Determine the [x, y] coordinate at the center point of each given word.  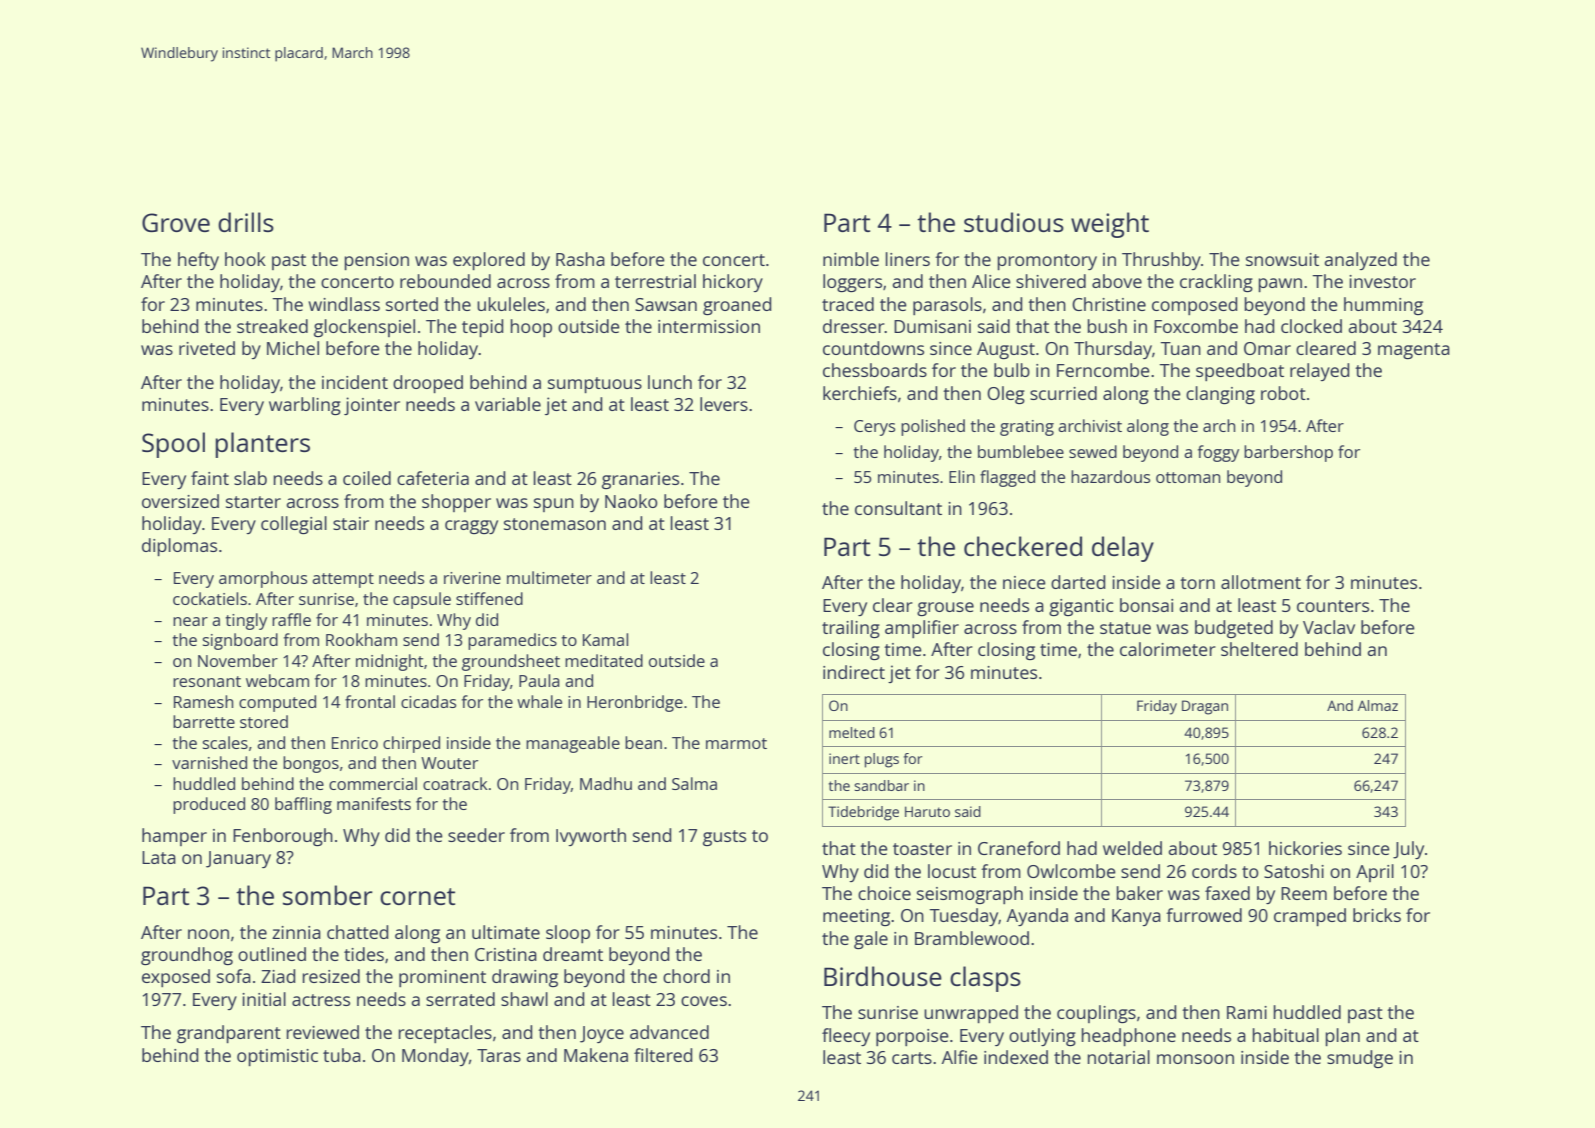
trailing [851, 629]
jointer [372, 406]
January [238, 859]
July [1408, 850]
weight [1110, 225]
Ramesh [203, 701]
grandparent [229, 1034]
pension [377, 261]
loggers [852, 283]
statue [1125, 628]
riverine [472, 578]
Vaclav [1329, 627]
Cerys [874, 428]
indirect [854, 672]
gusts [724, 838]
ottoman [1188, 477]
